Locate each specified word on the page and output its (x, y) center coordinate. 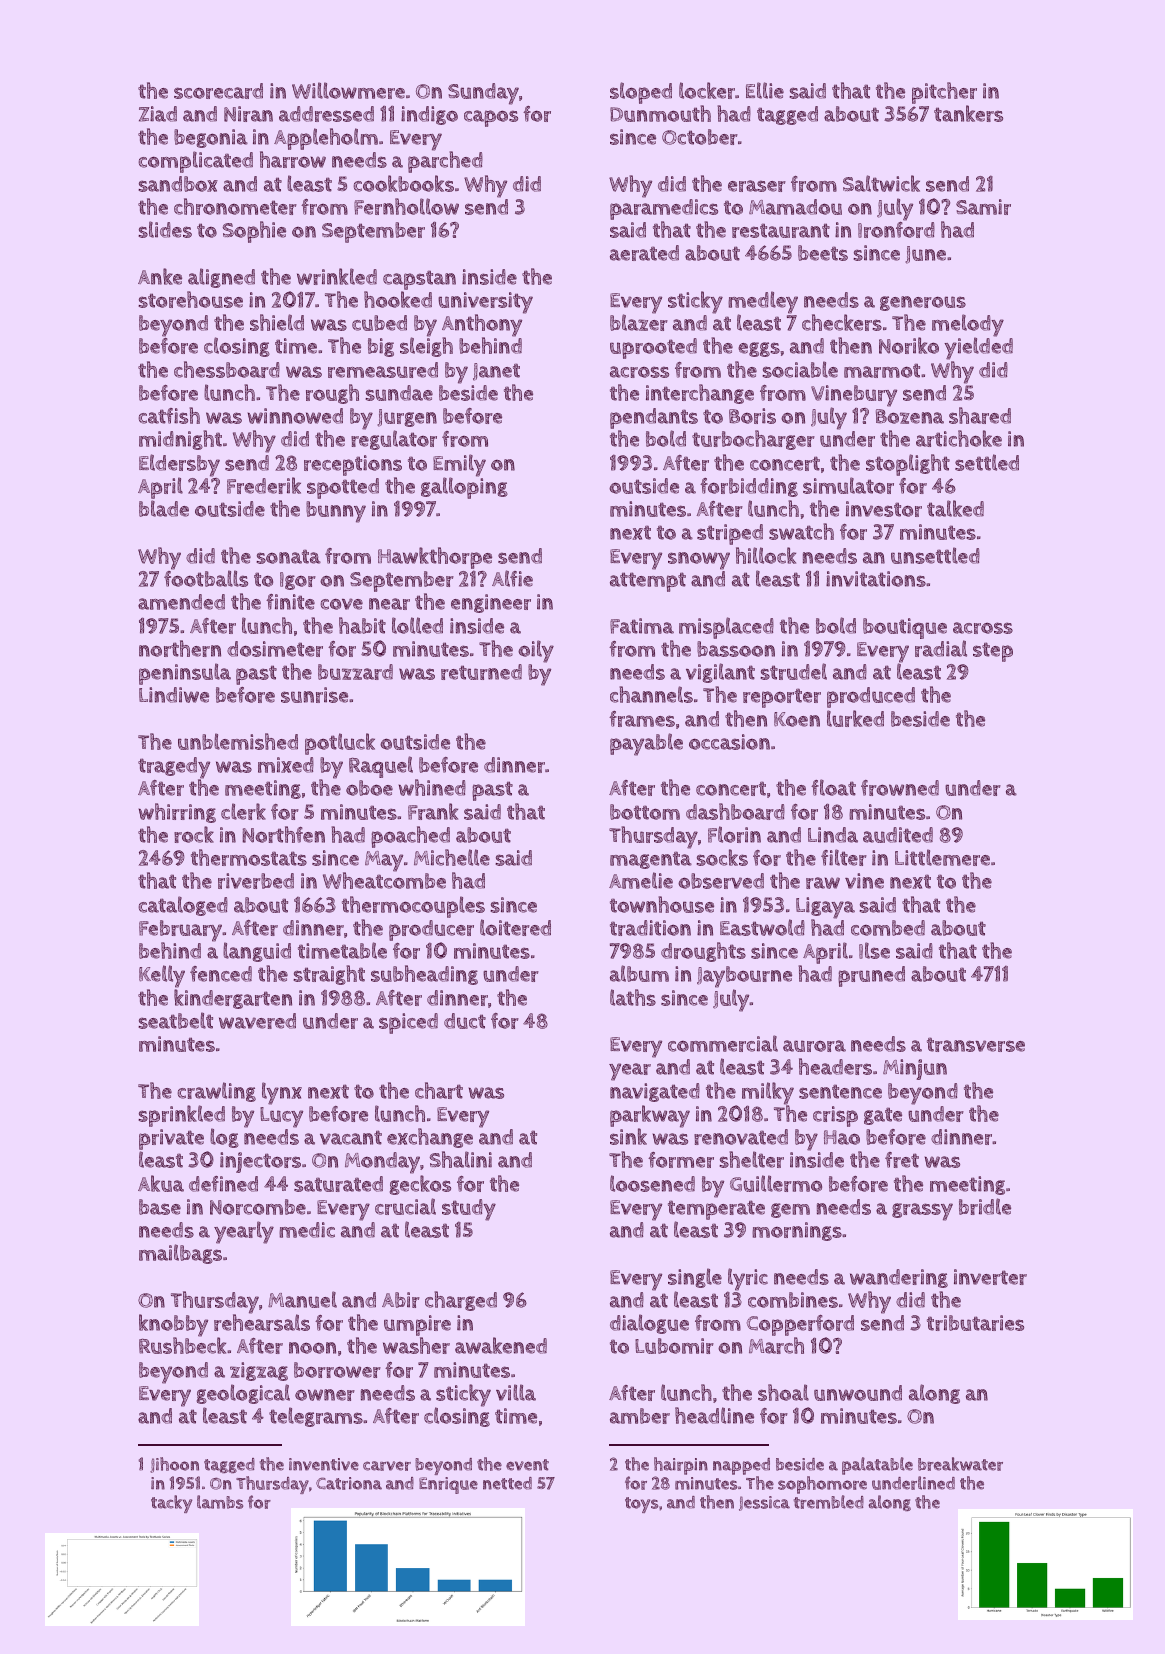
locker (707, 90)
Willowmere (348, 90)
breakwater (960, 1464)
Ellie (765, 90)
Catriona (349, 1483)
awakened (501, 1345)
